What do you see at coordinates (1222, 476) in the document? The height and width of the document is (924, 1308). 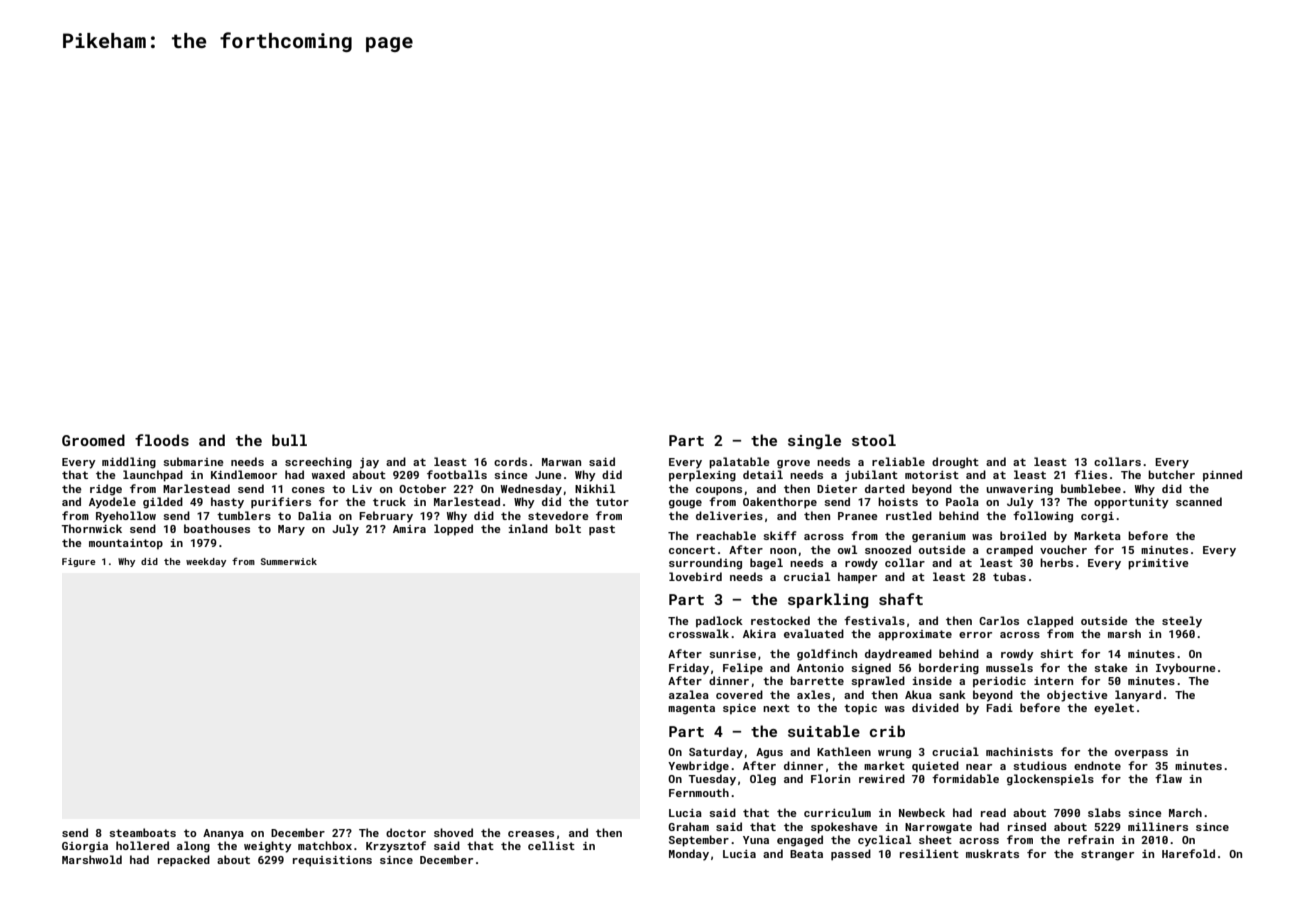 I see `pinned` at bounding box center [1222, 476].
